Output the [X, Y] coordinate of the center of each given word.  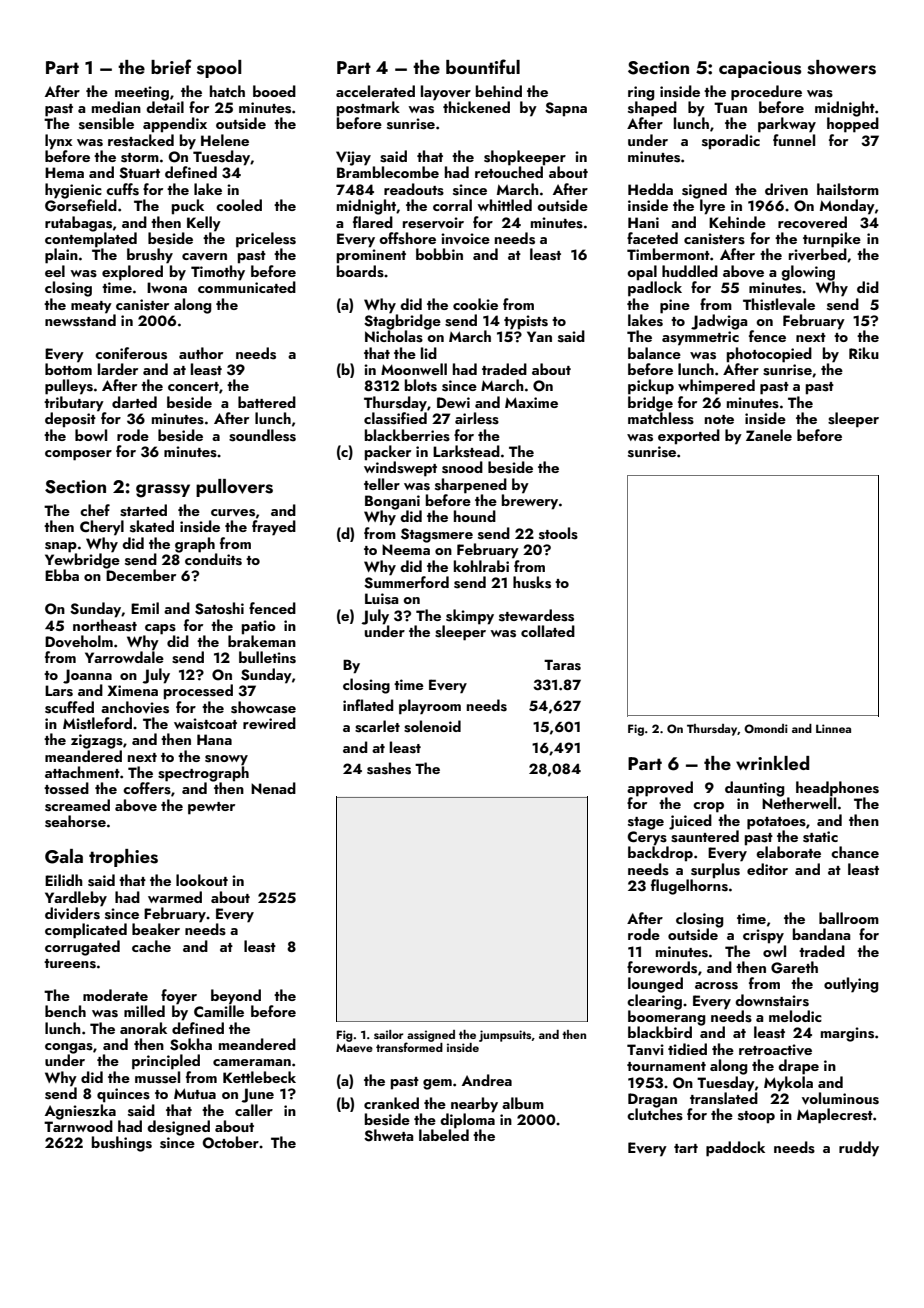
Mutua [195, 1093]
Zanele [769, 435]
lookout [202, 880]
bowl [91, 435]
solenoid [432, 726]
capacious [760, 69]
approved [660, 789]
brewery [530, 502]
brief [171, 66]
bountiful [483, 66]
